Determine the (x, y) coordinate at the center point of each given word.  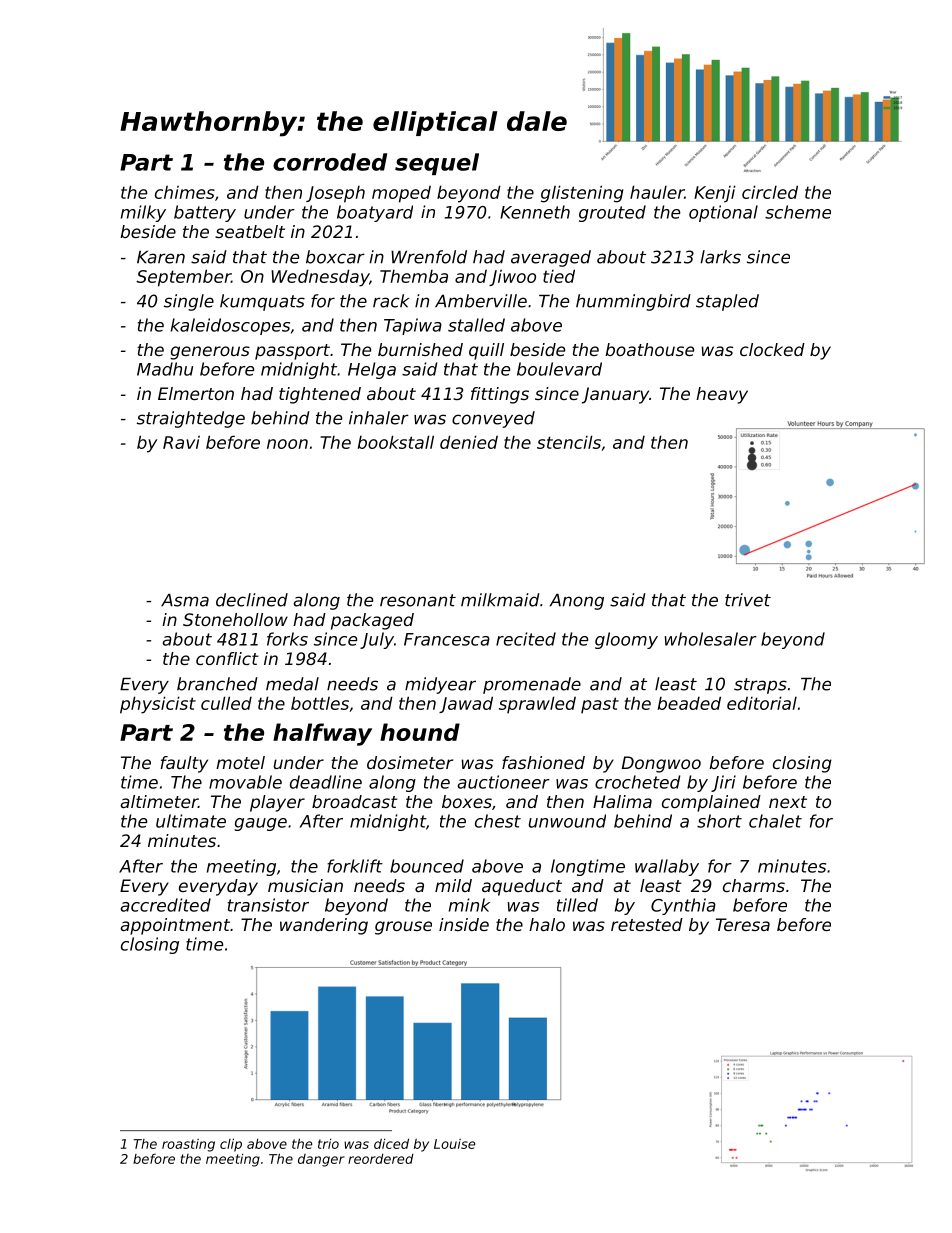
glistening (582, 194)
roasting (188, 1145)
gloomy (626, 640)
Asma (185, 600)
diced (391, 1143)
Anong (577, 602)
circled (770, 192)
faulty (184, 764)
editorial (762, 703)
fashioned (543, 762)
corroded (330, 162)
